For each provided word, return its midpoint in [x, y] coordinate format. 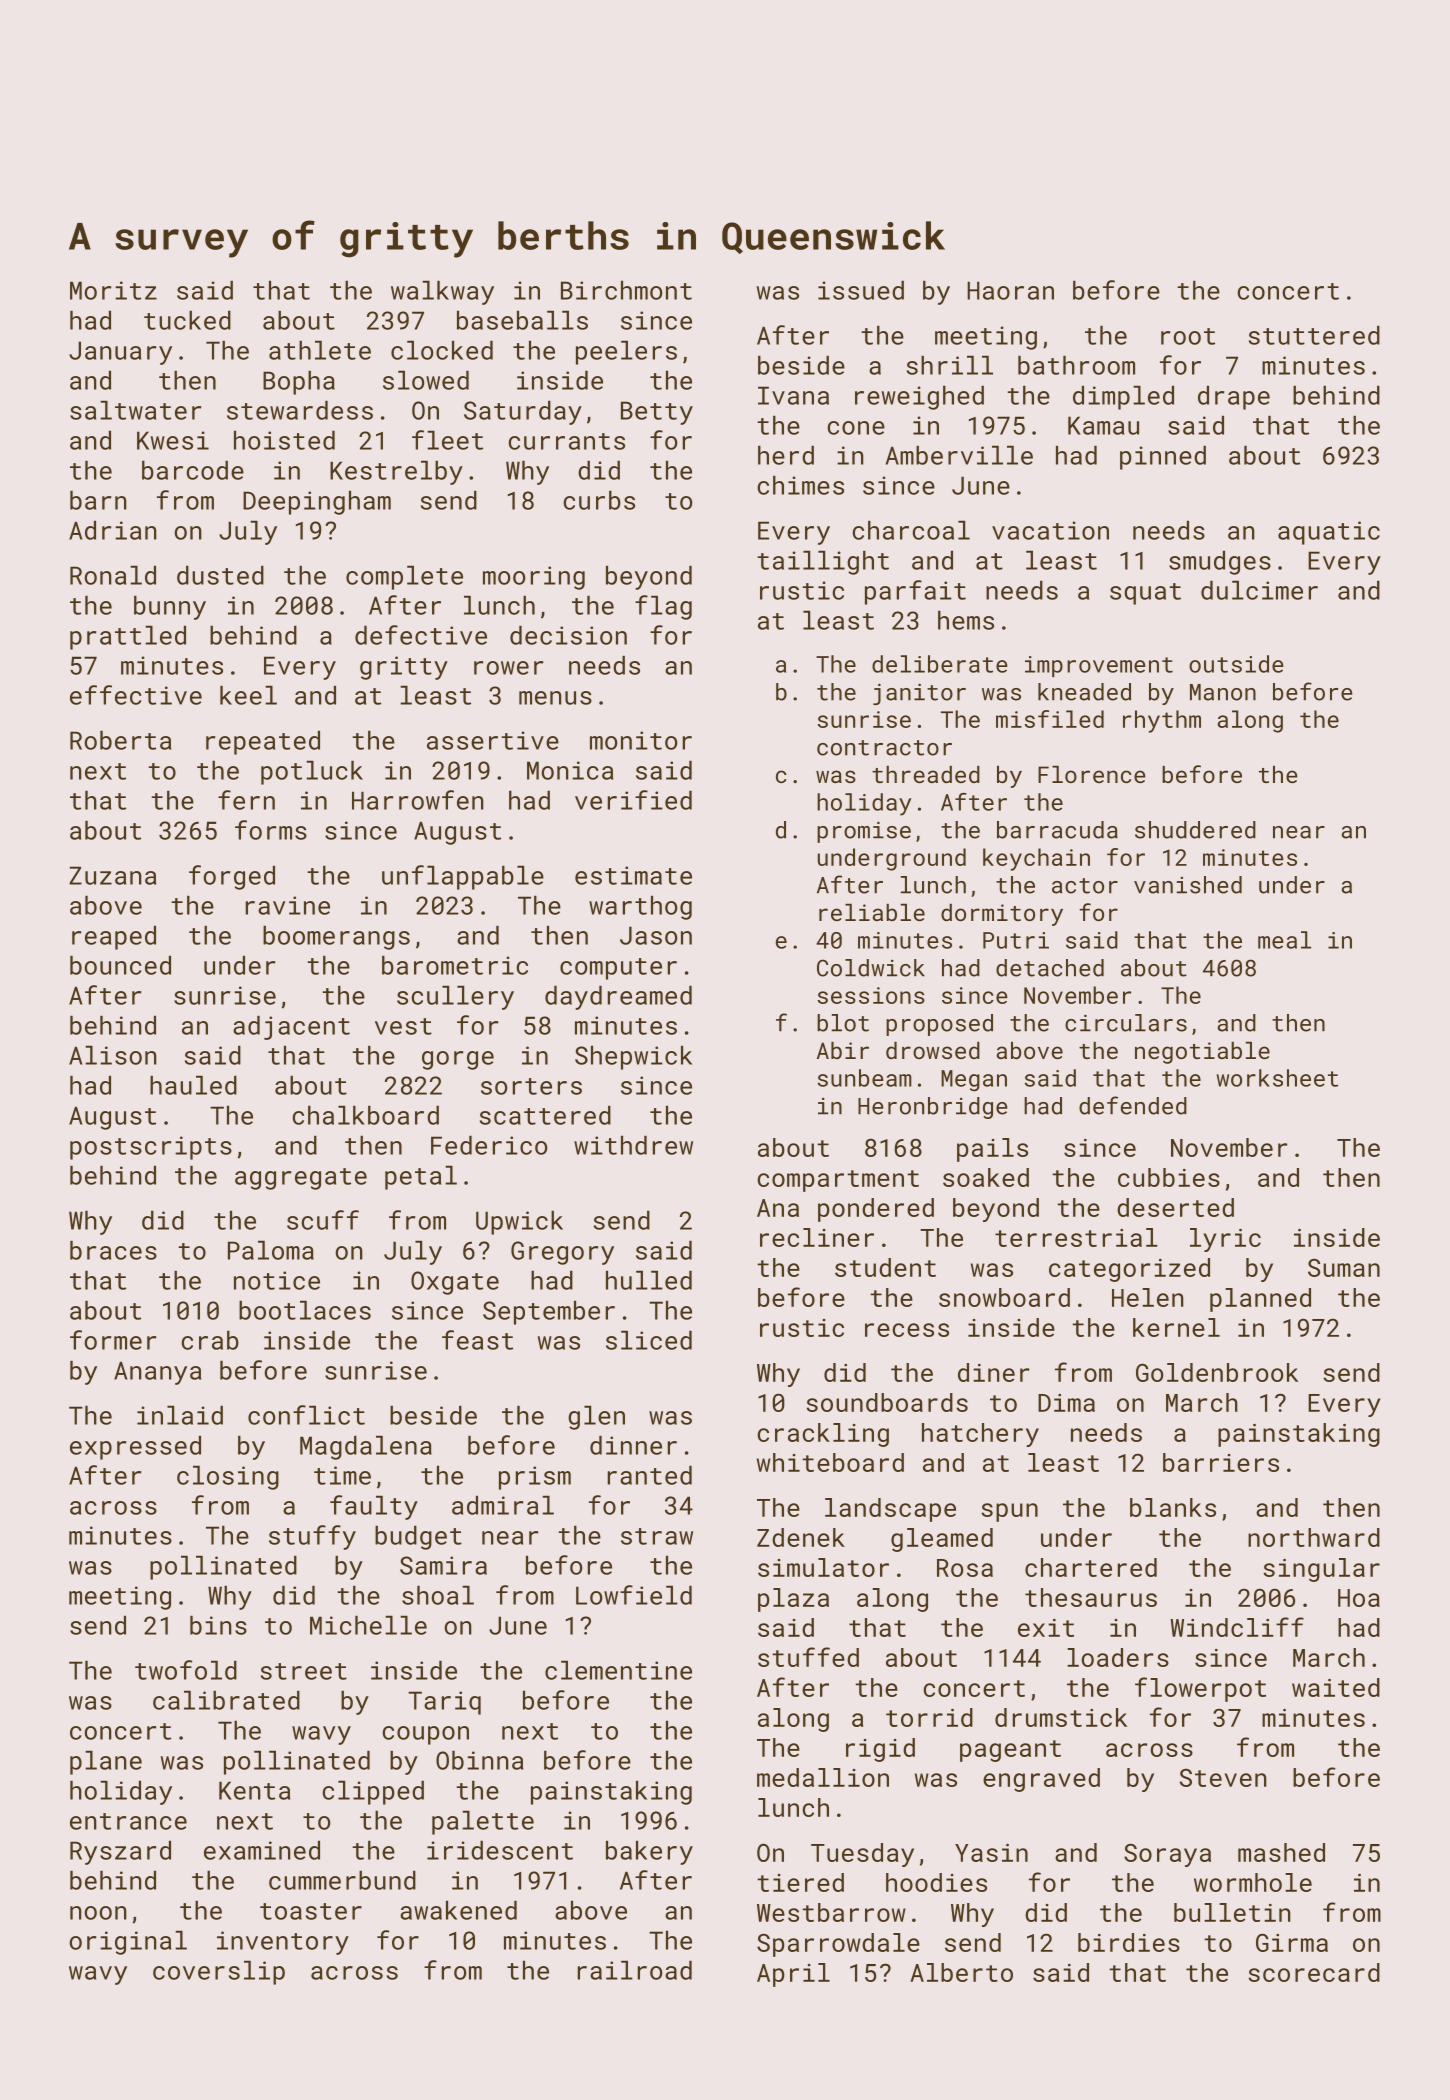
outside [1236, 664]
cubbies [1169, 1177]
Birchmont [626, 290]
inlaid [180, 1415]
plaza [793, 1600]
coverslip [219, 1972]
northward [1314, 1537]
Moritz [113, 290]
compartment [838, 1181]
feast [477, 1340]
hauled [193, 1085]
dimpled [1123, 397]
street [304, 1671]
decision [568, 635]
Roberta [120, 740]
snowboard [1004, 1297]
